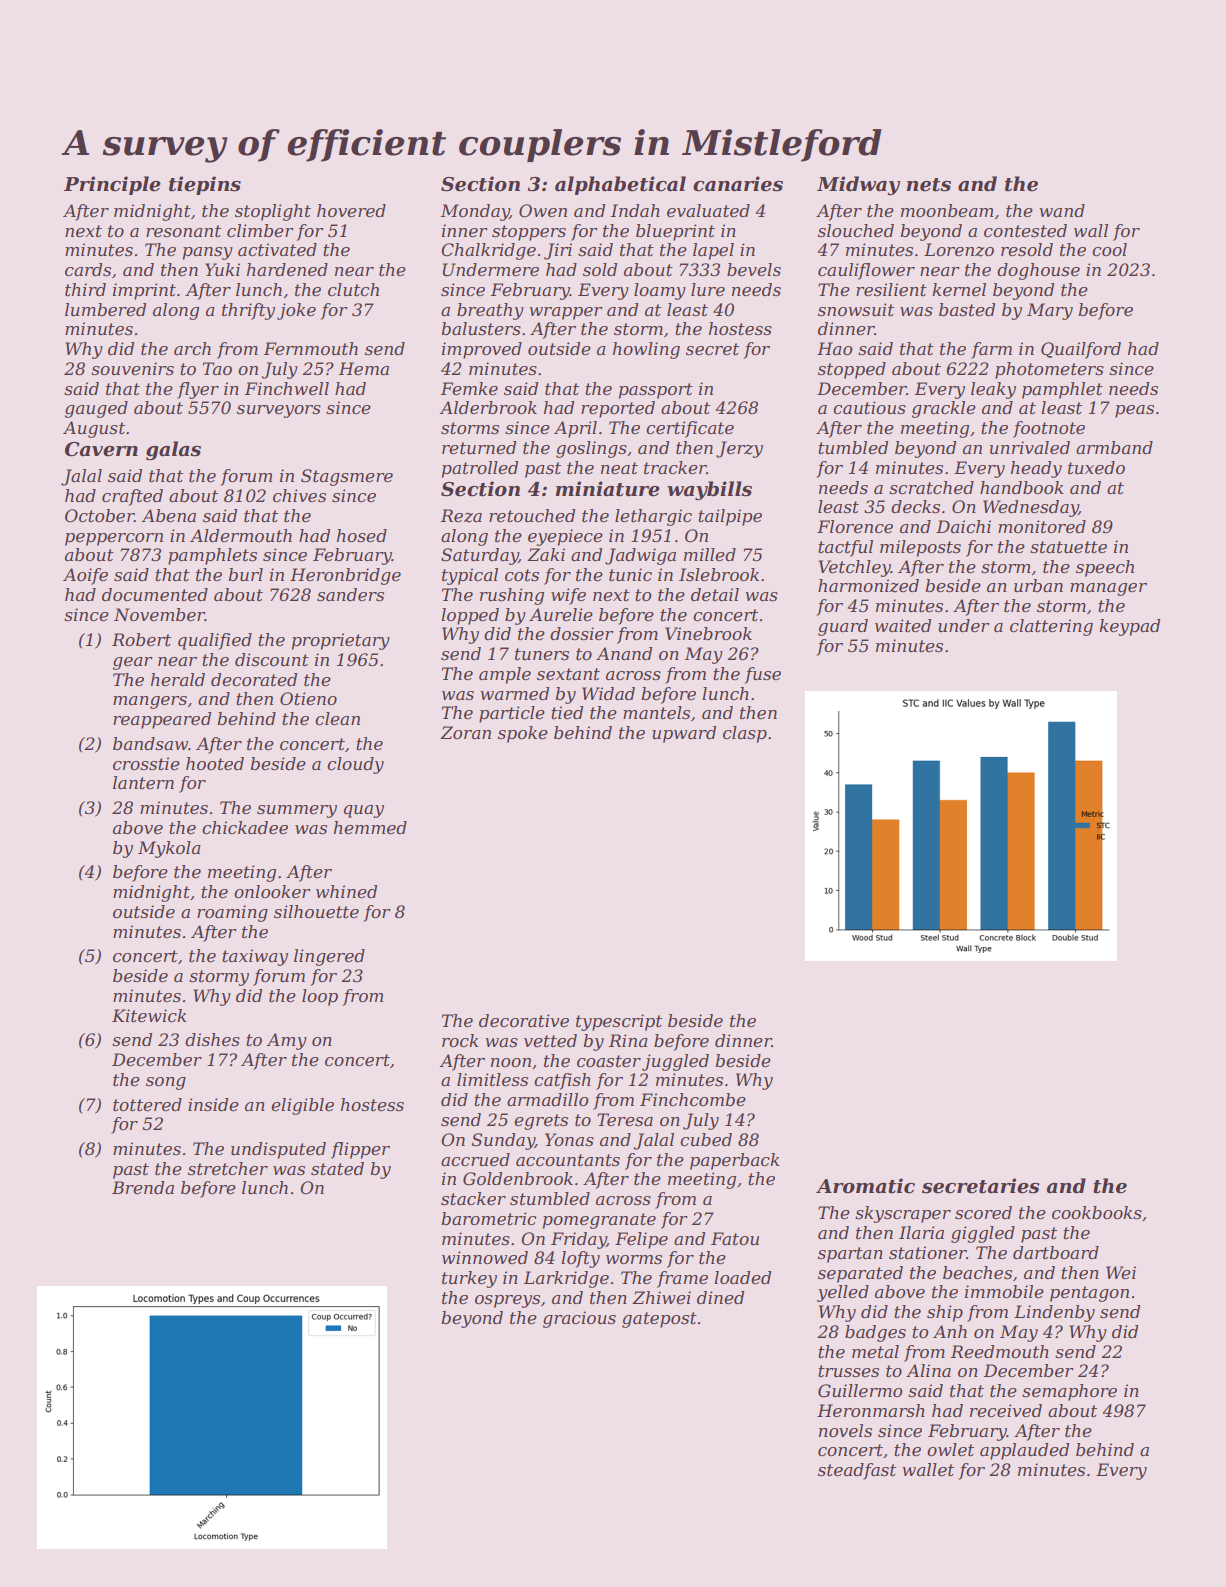 Image resolution: width=1226 pixels, height=1587 pixels. I want to click on wand, so click(1062, 210).
